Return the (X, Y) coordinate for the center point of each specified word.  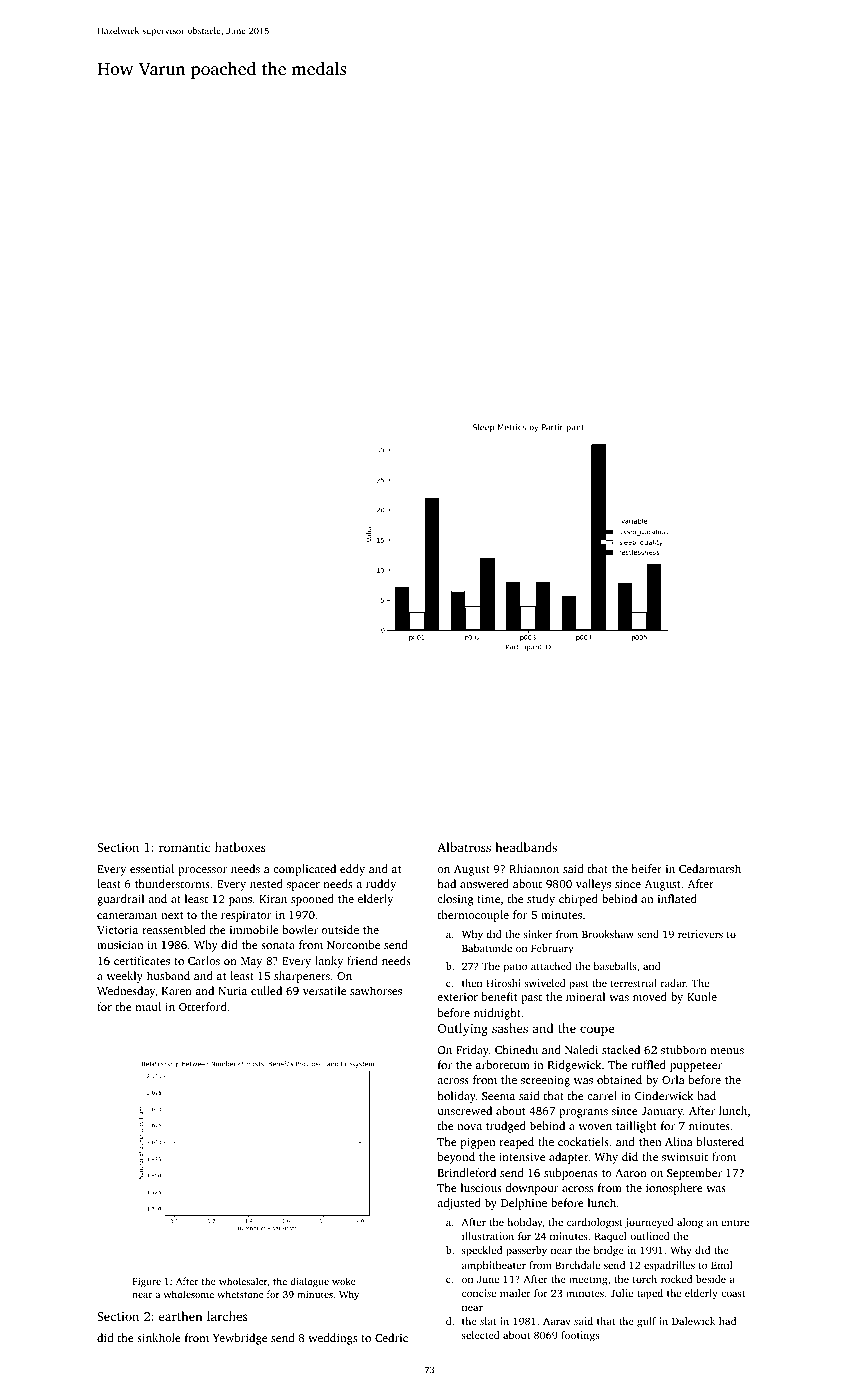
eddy (352, 870)
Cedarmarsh (710, 868)
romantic (184, 847)
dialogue (309, 1282)
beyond (456, 1158)
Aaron (631, 1173)
